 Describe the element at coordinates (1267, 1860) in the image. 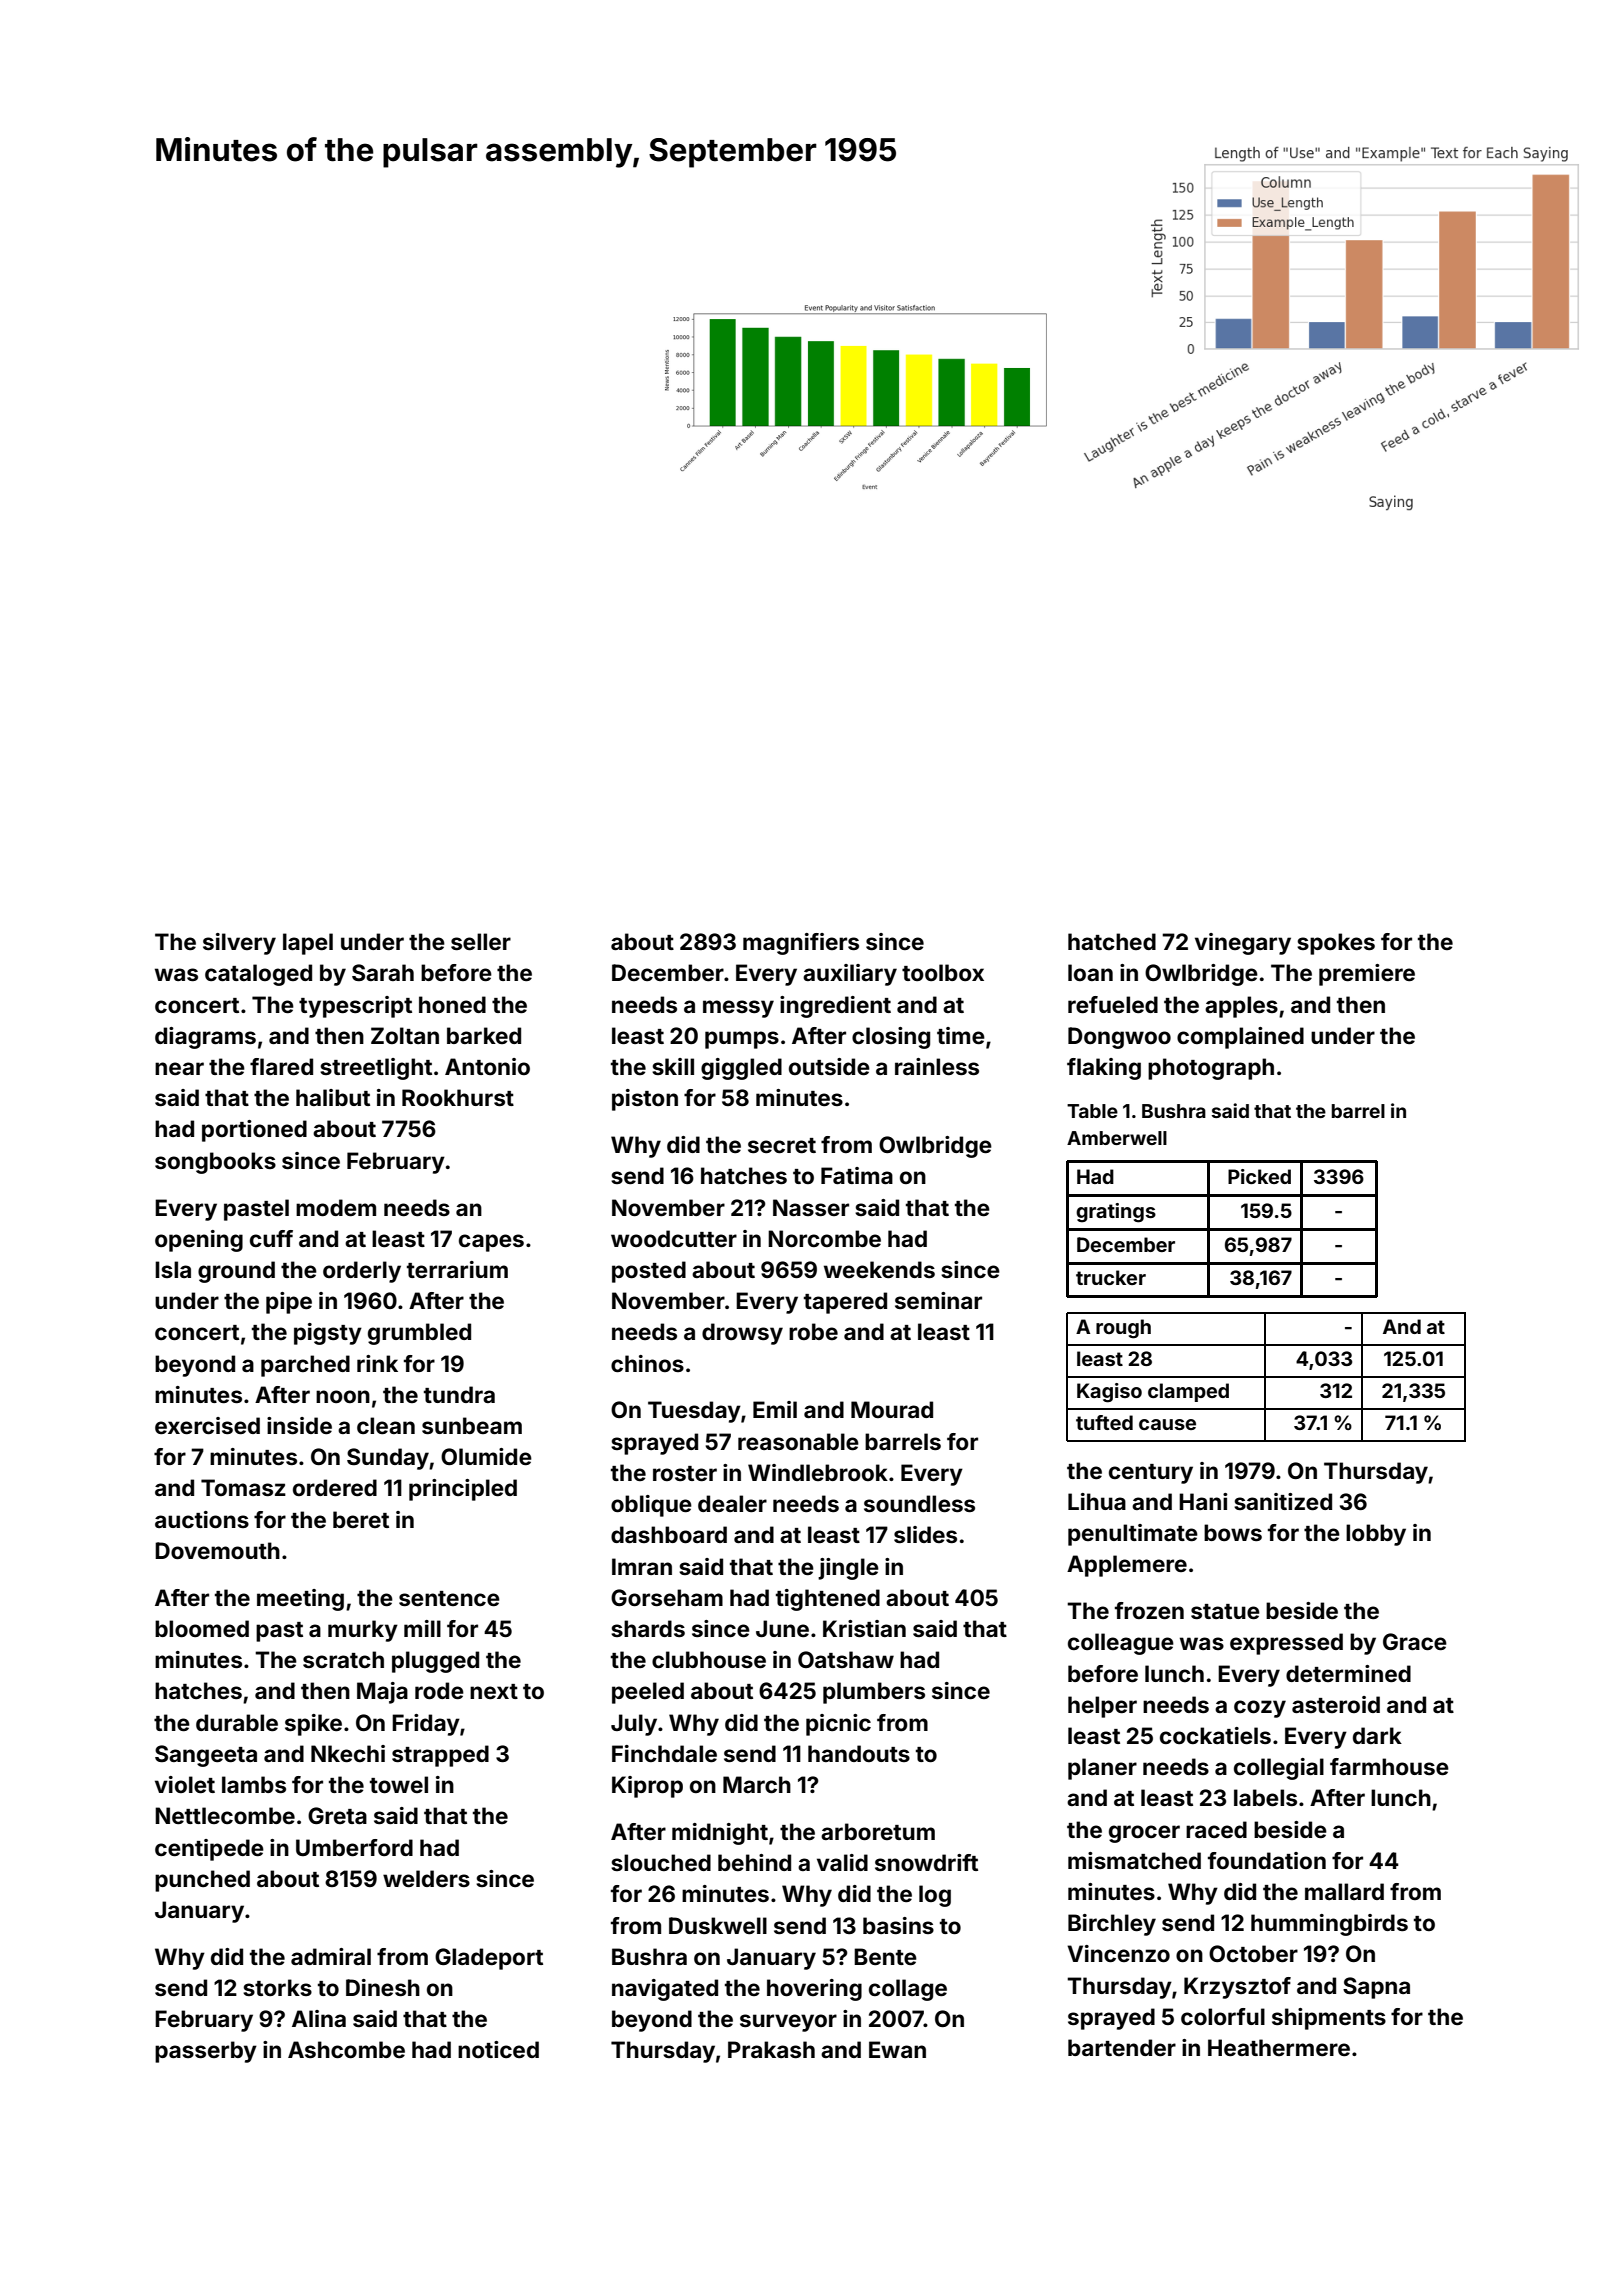

I see `foundation` at that location.
